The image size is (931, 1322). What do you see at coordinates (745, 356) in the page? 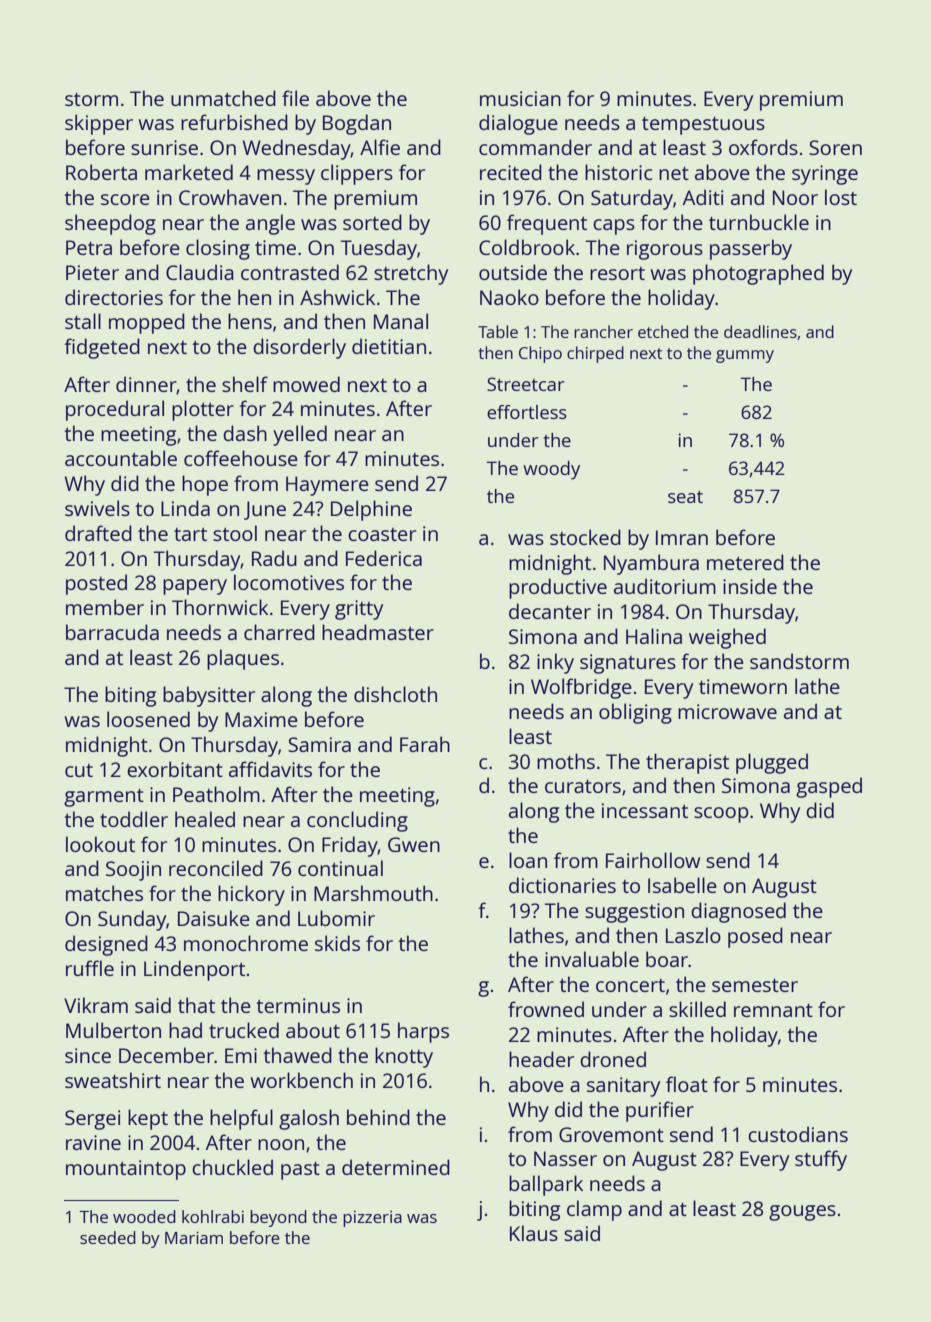
I see `gummy` at bounding box center [745, 356].
